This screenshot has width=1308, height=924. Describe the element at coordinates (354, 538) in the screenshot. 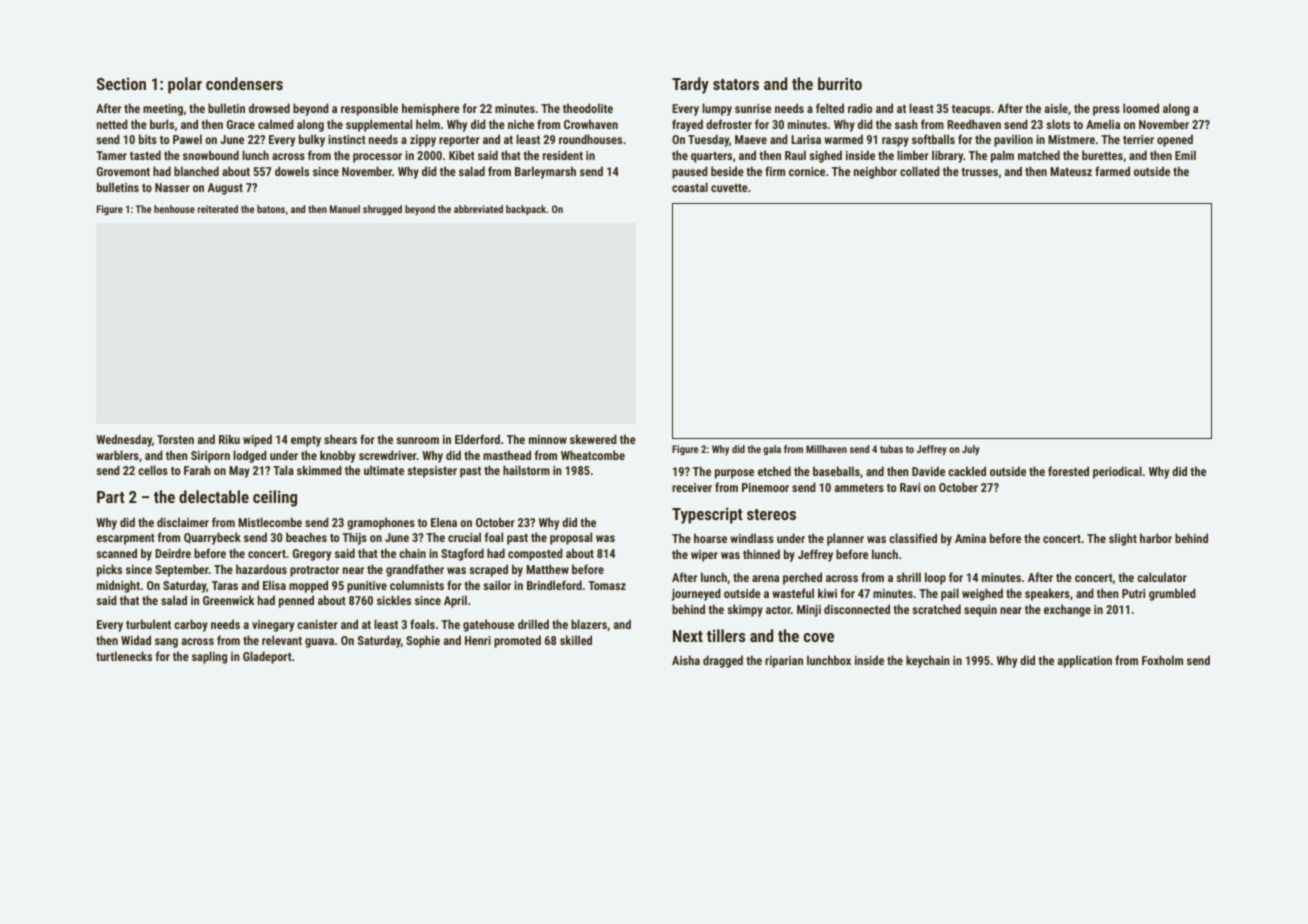

I see `Thijs` at that location.
